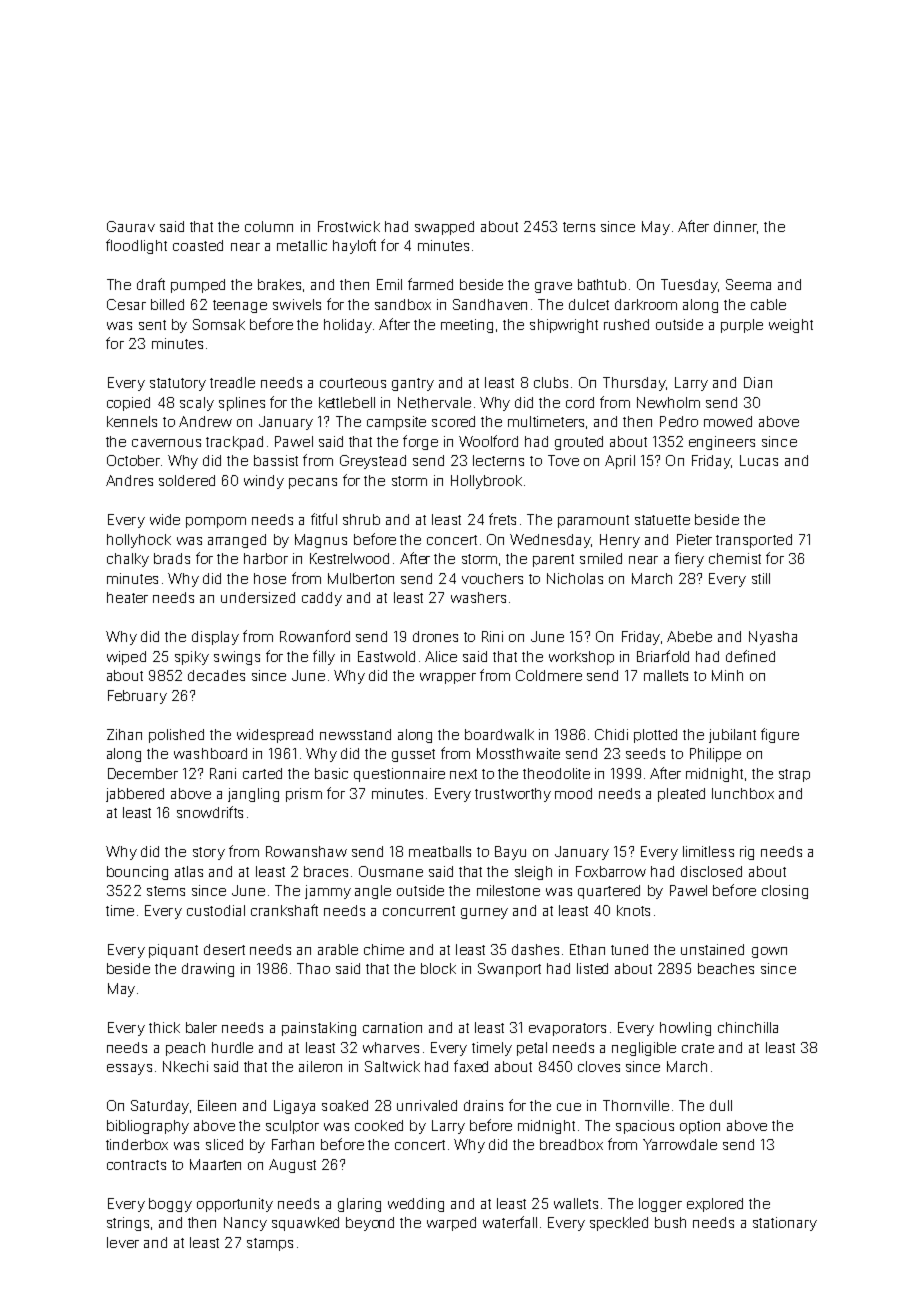 The image size is (924, 1308). What do you see at coordinates (384, 949) in the screenshot?
I see `chime` at bounding box center [384, 949].
